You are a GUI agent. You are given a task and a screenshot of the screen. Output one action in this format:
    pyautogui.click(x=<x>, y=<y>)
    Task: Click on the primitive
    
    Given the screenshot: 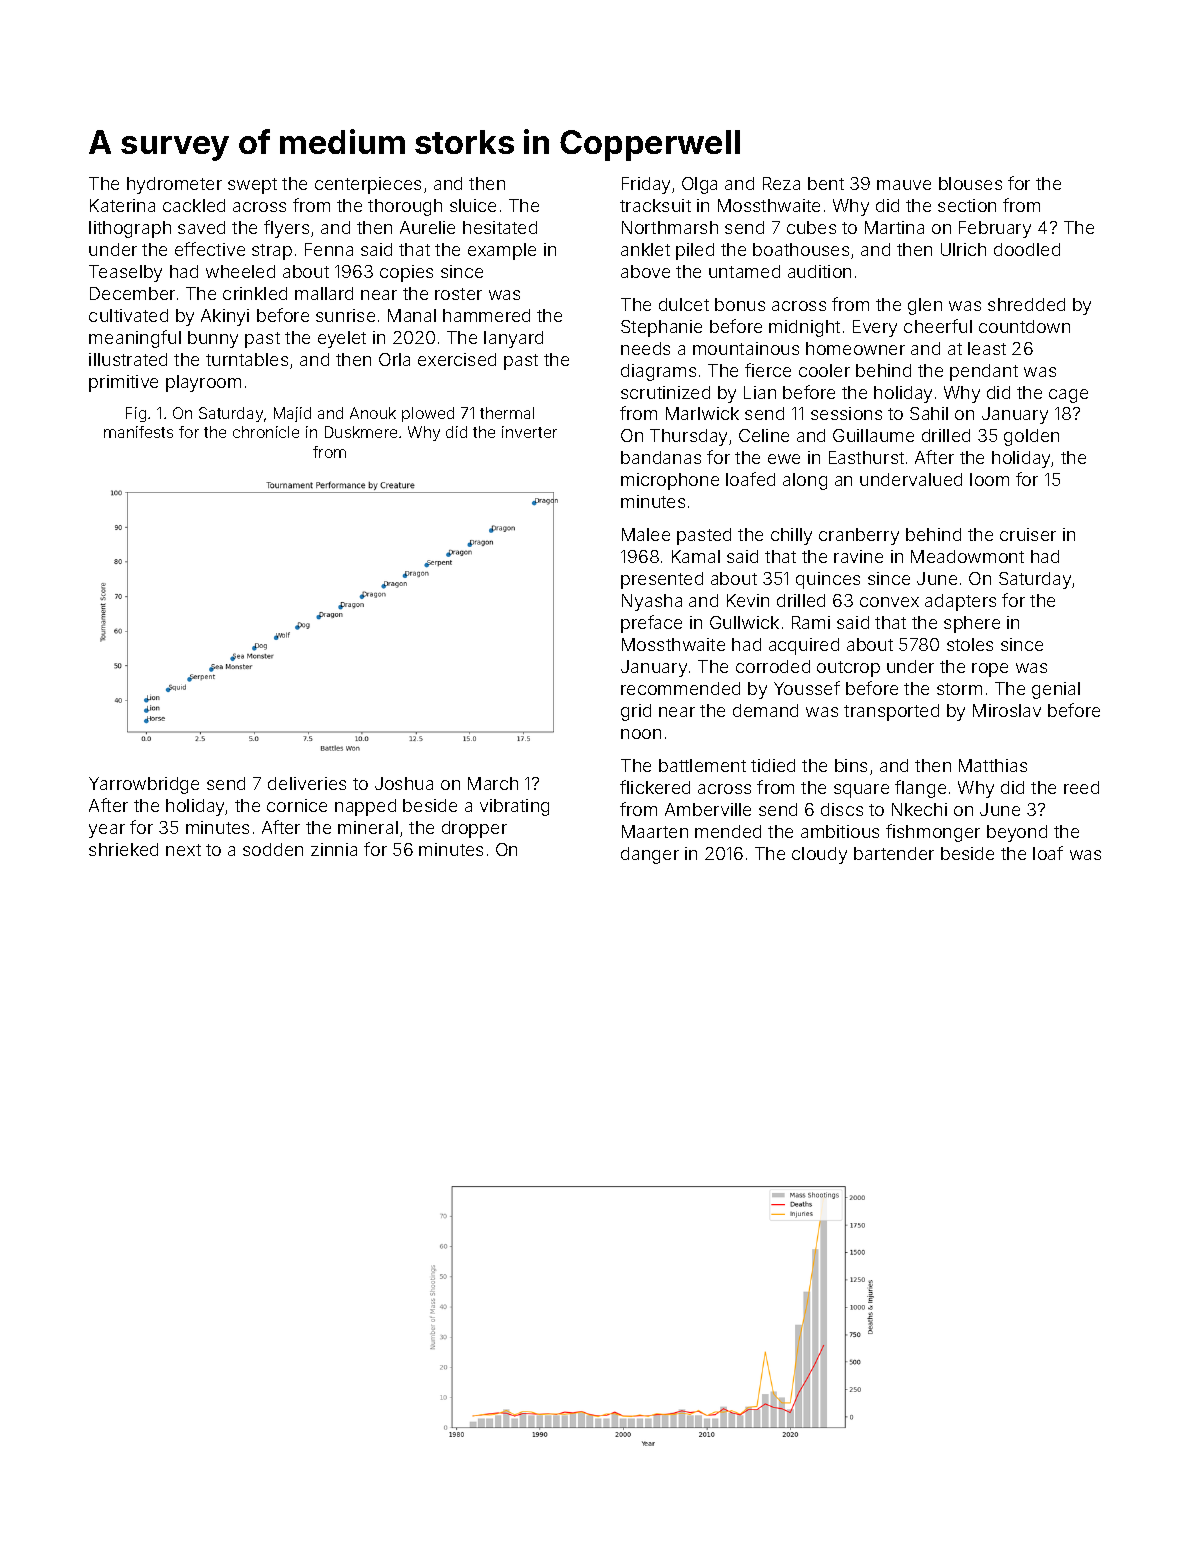 What is the action you would take?
    pyautogui.click(x=123, y=383)
